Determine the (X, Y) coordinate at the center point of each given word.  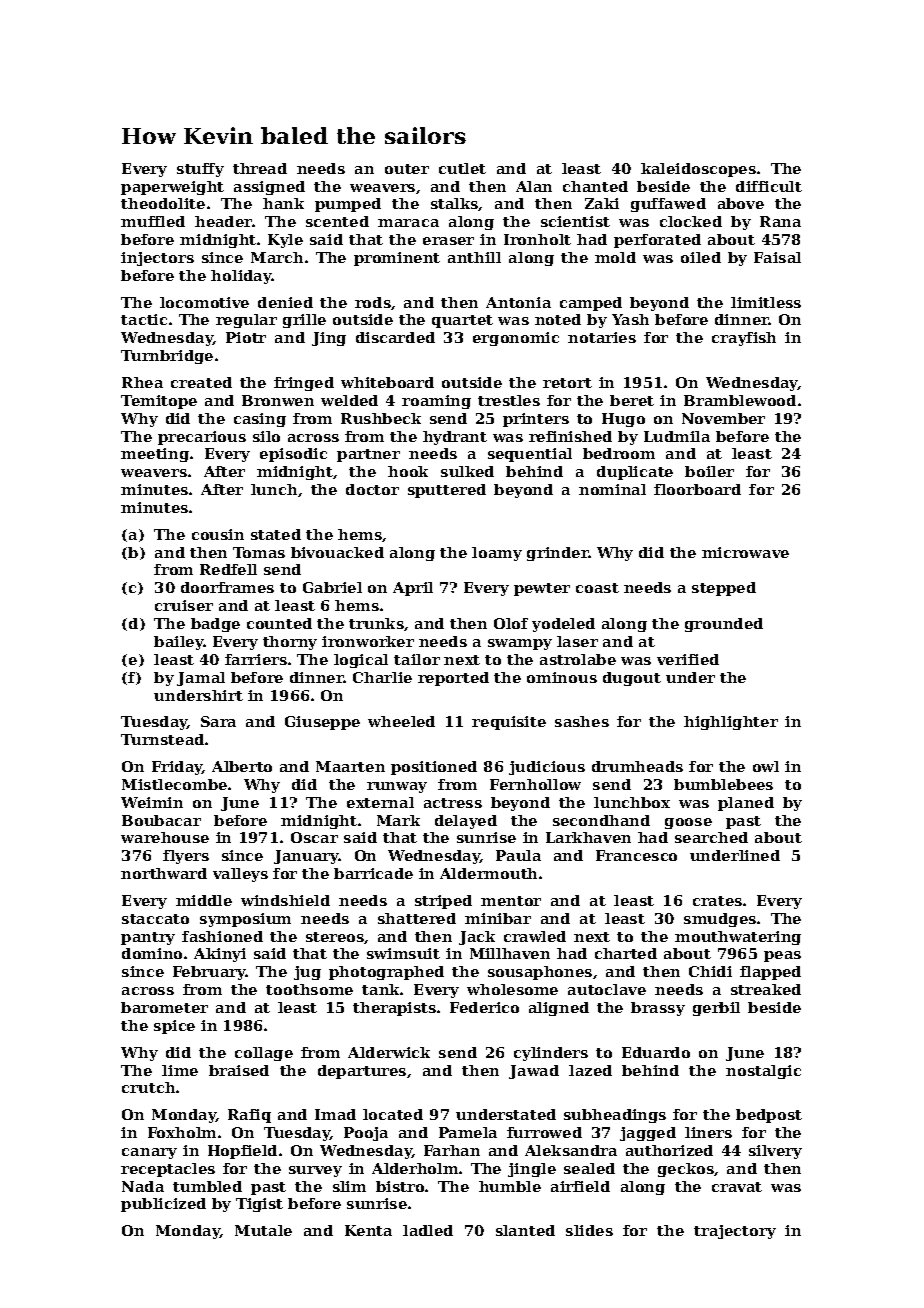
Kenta (368, 1230)
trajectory (735, 1232)
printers (536, 420)
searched (711, 837)
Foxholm (182, 1132)
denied (285, 302)
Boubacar (161, 820)
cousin (218, 534)
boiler (709, 471)
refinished (570, 436)
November (723, 418)
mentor (511, 901)
